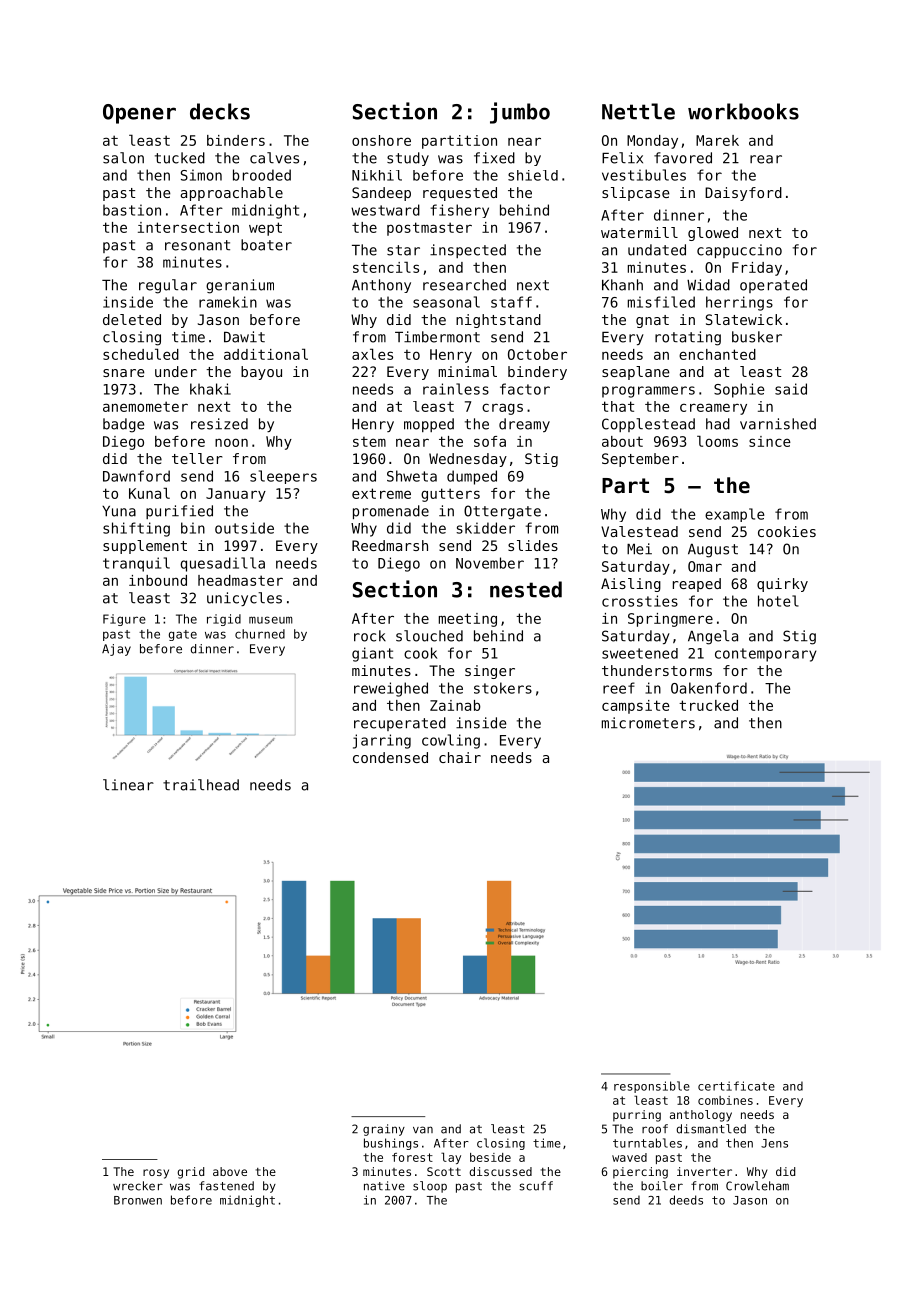  I want to click on reef, so click(619, 688).
